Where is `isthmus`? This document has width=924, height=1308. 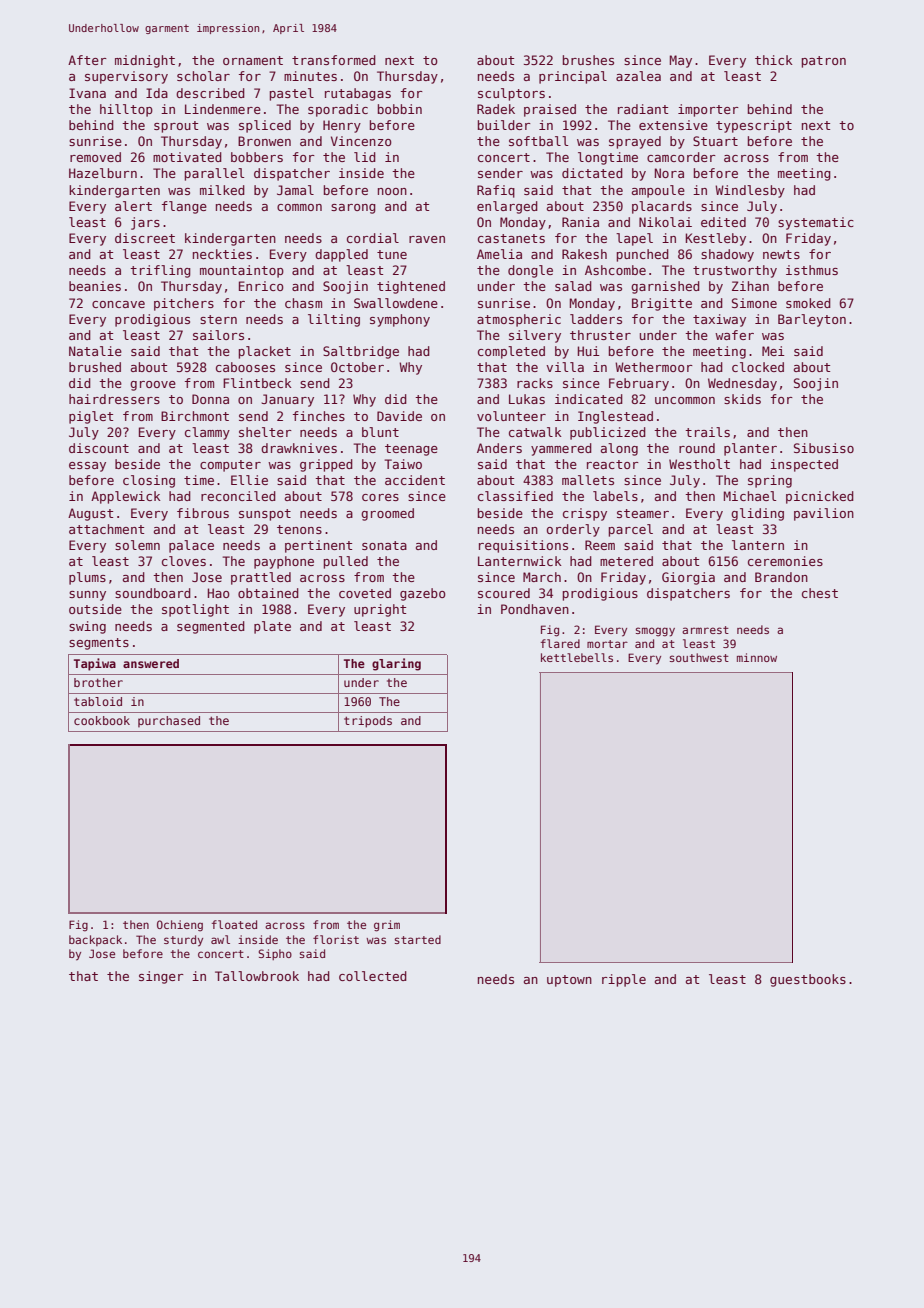
isthmus is located at coordinates (812, 270).
